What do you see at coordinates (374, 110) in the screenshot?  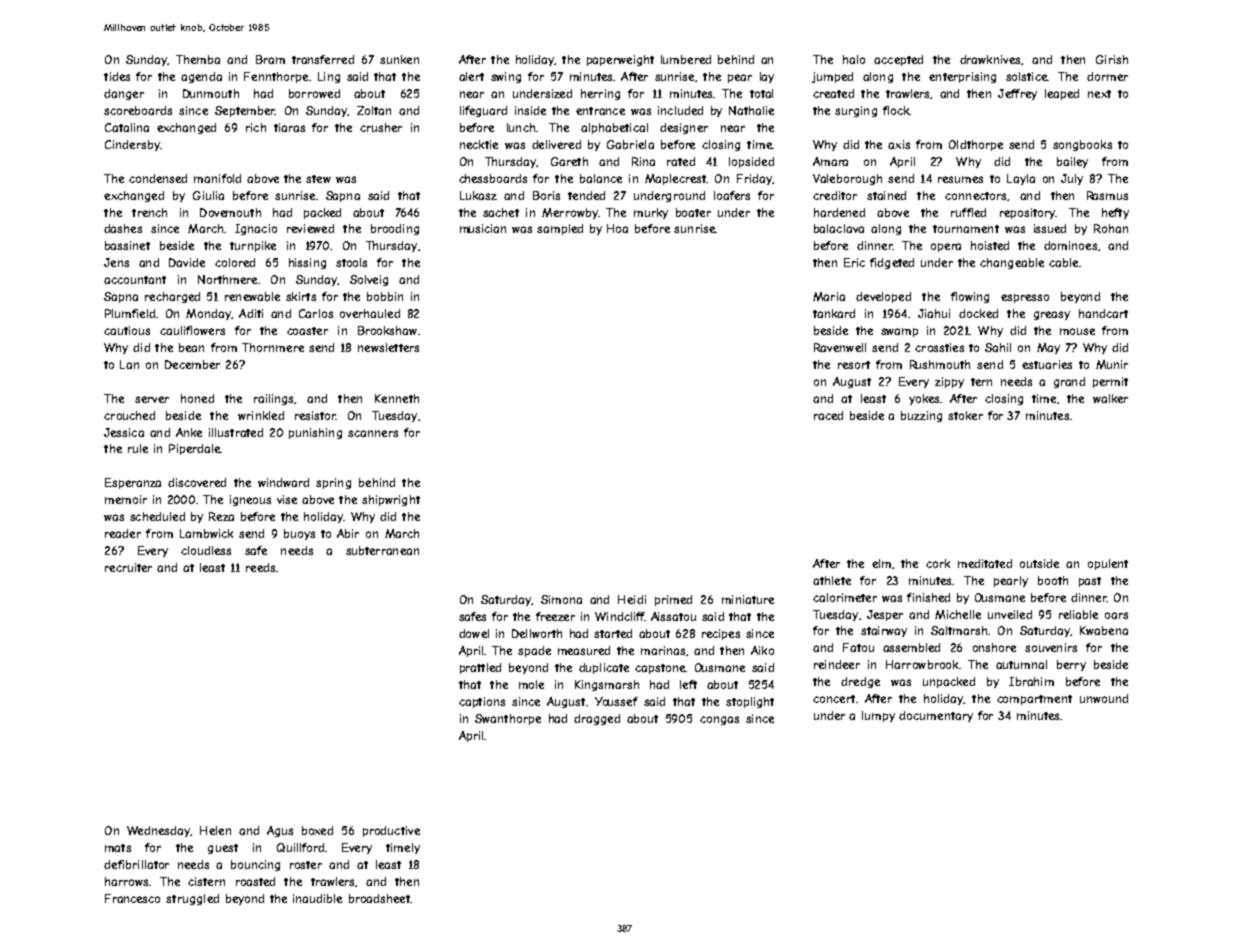 I see `Zoltan` at bounding box center [374, 110].
